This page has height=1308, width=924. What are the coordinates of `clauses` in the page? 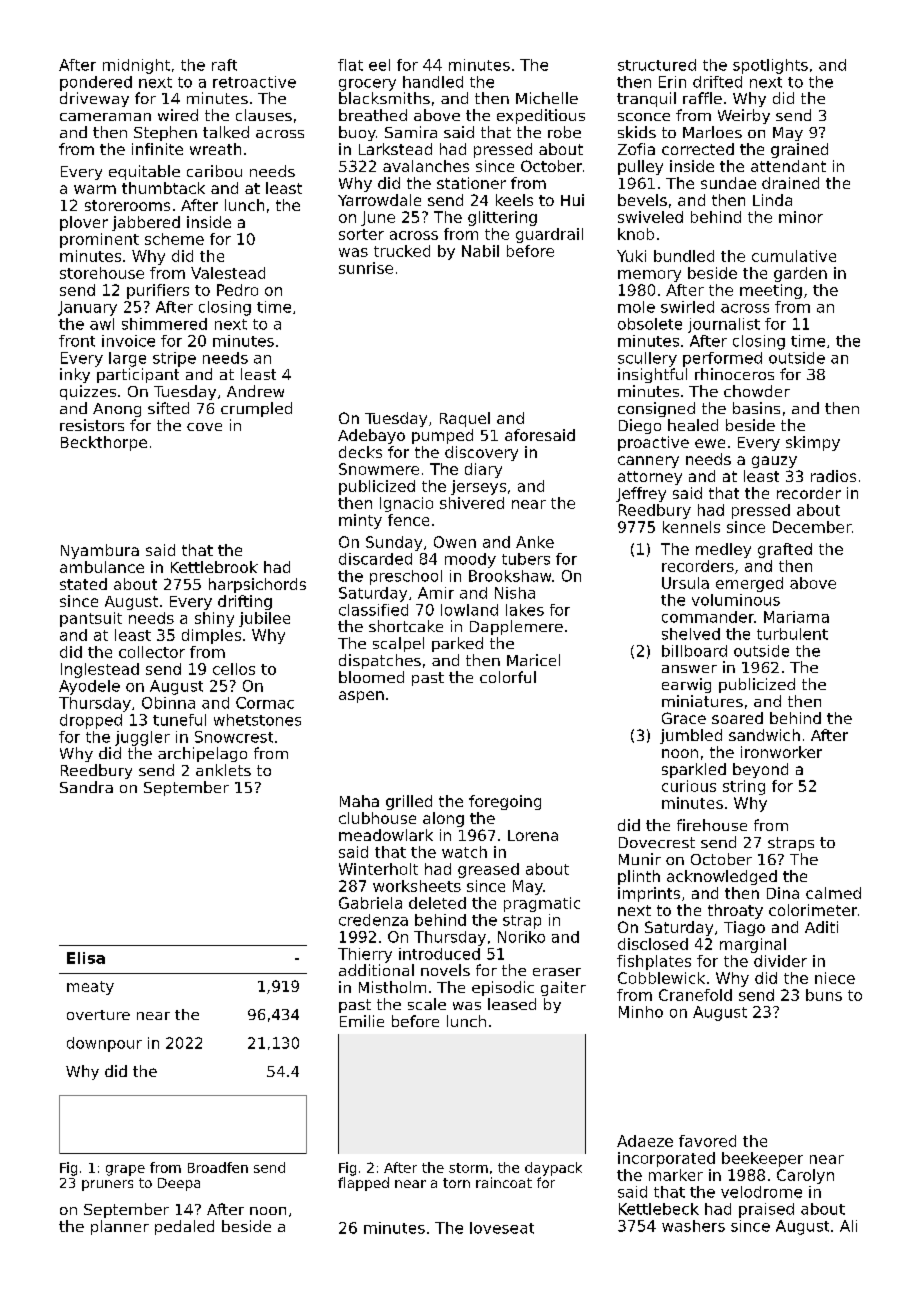 It's located at (264, 115).
